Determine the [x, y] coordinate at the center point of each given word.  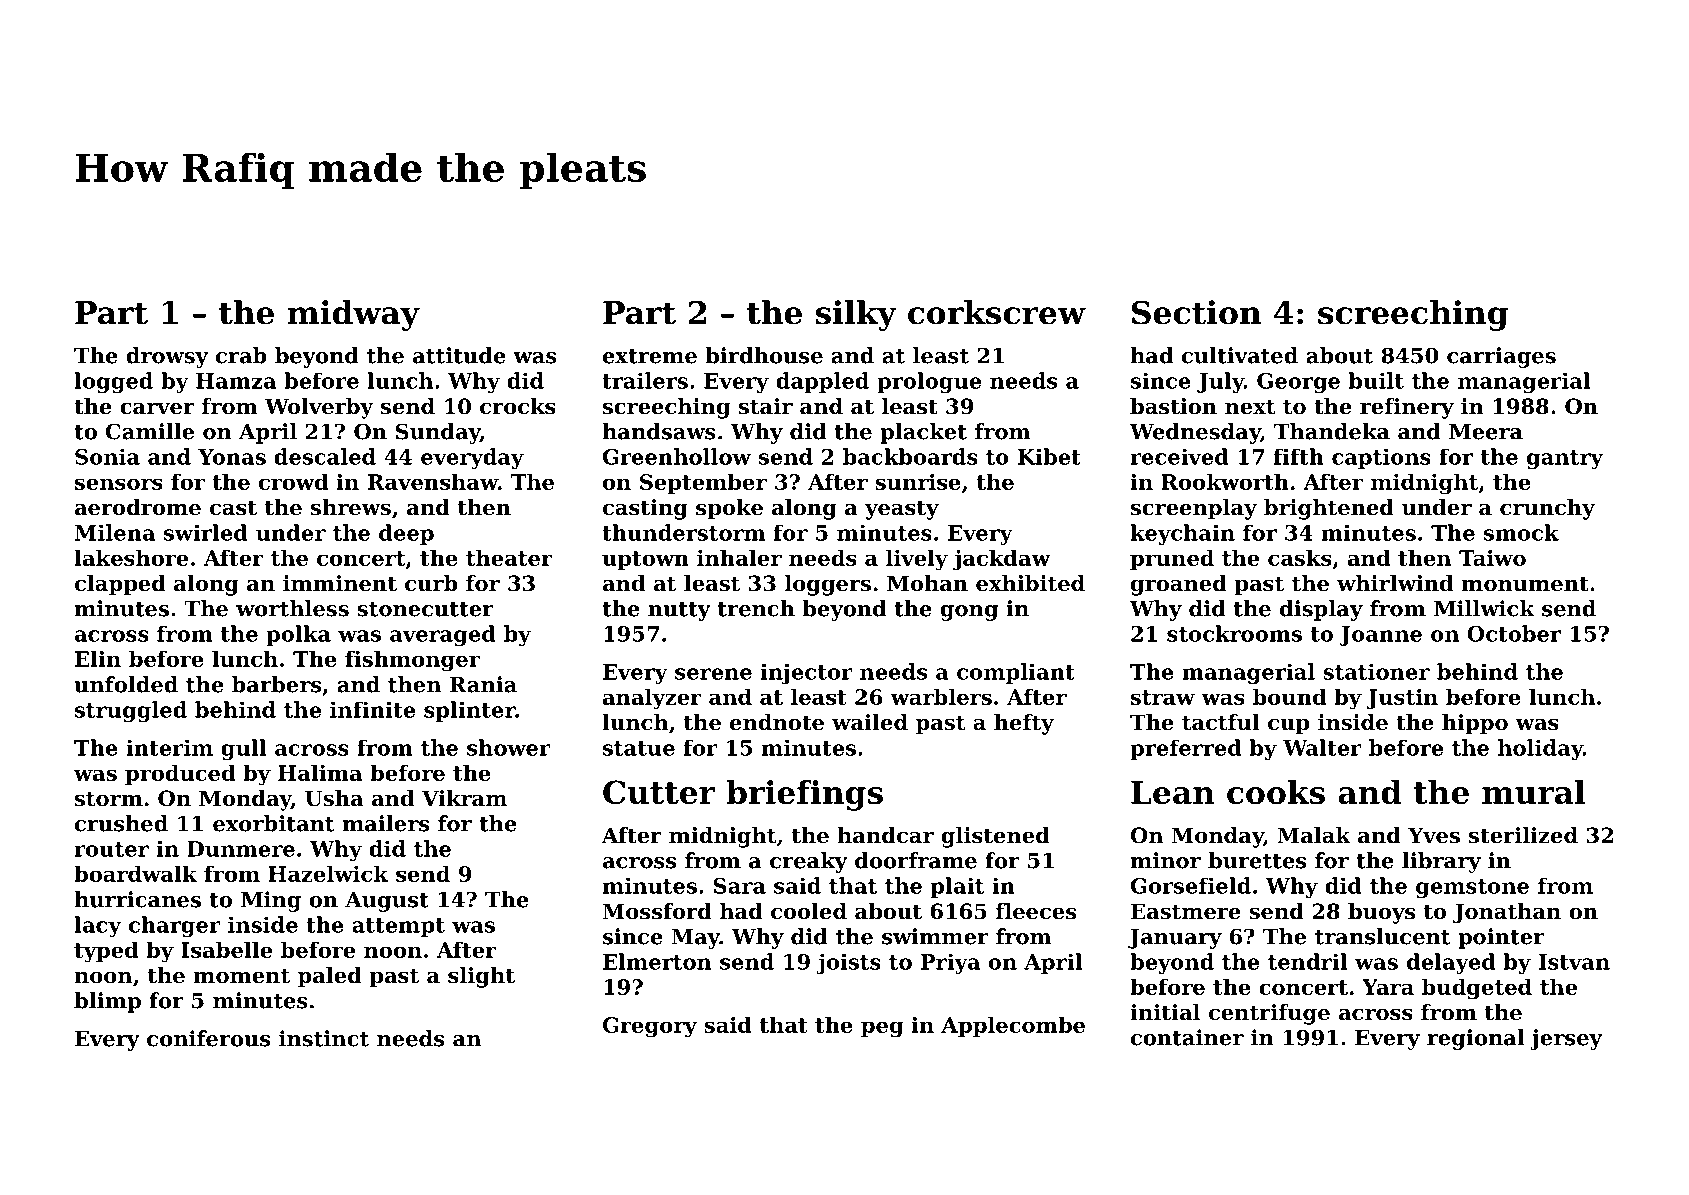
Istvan [1574, 962]
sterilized [1523, 835]
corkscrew [997, 312]
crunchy [1547, 509]
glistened [995, 837]
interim [169, 747]
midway [353, 315]
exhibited [1030, 583]
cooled [809, 911]
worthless [292, 608]
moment [241, 976]
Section [1196, 312]
